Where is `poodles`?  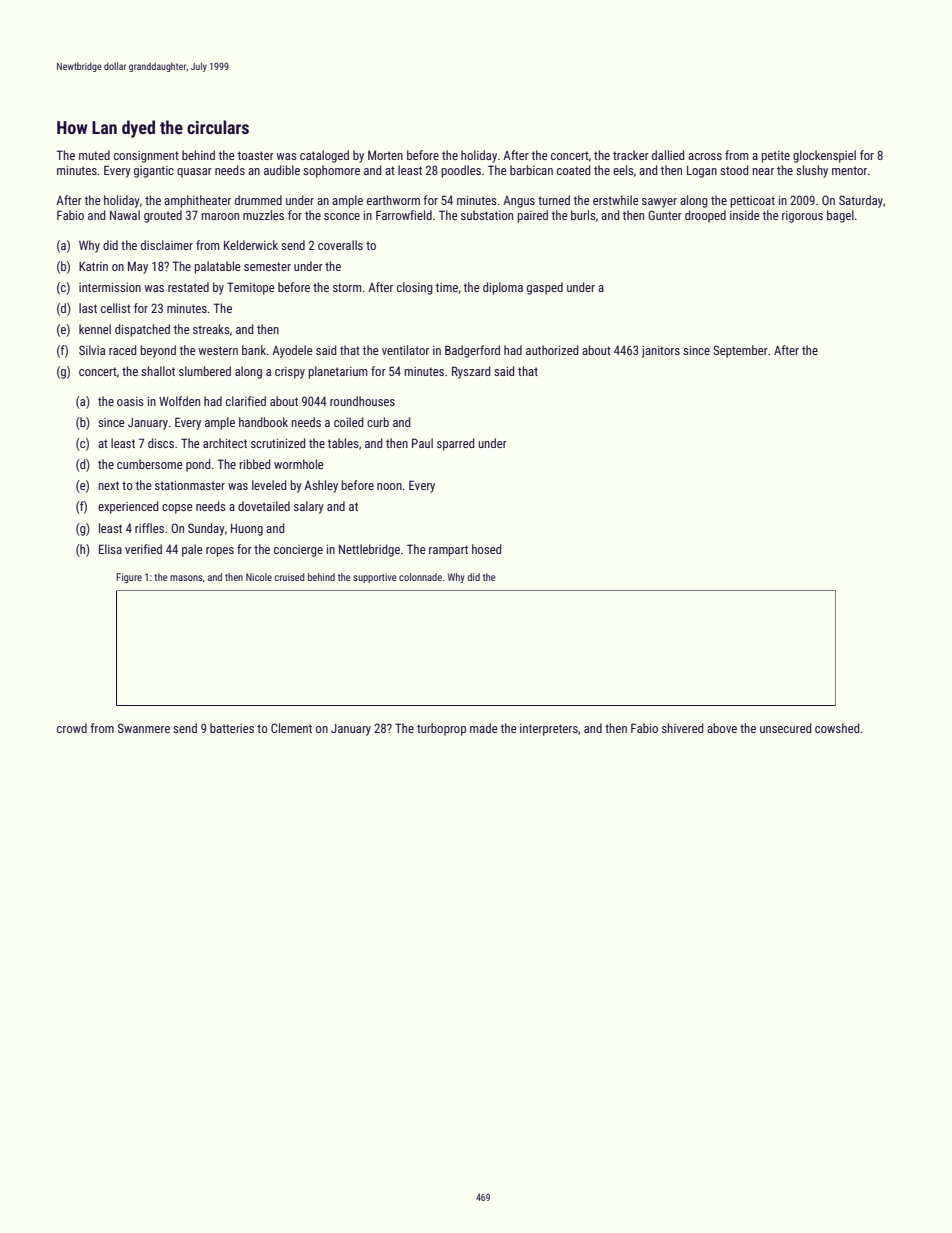
poodles is located at coordinates (461, 171).
